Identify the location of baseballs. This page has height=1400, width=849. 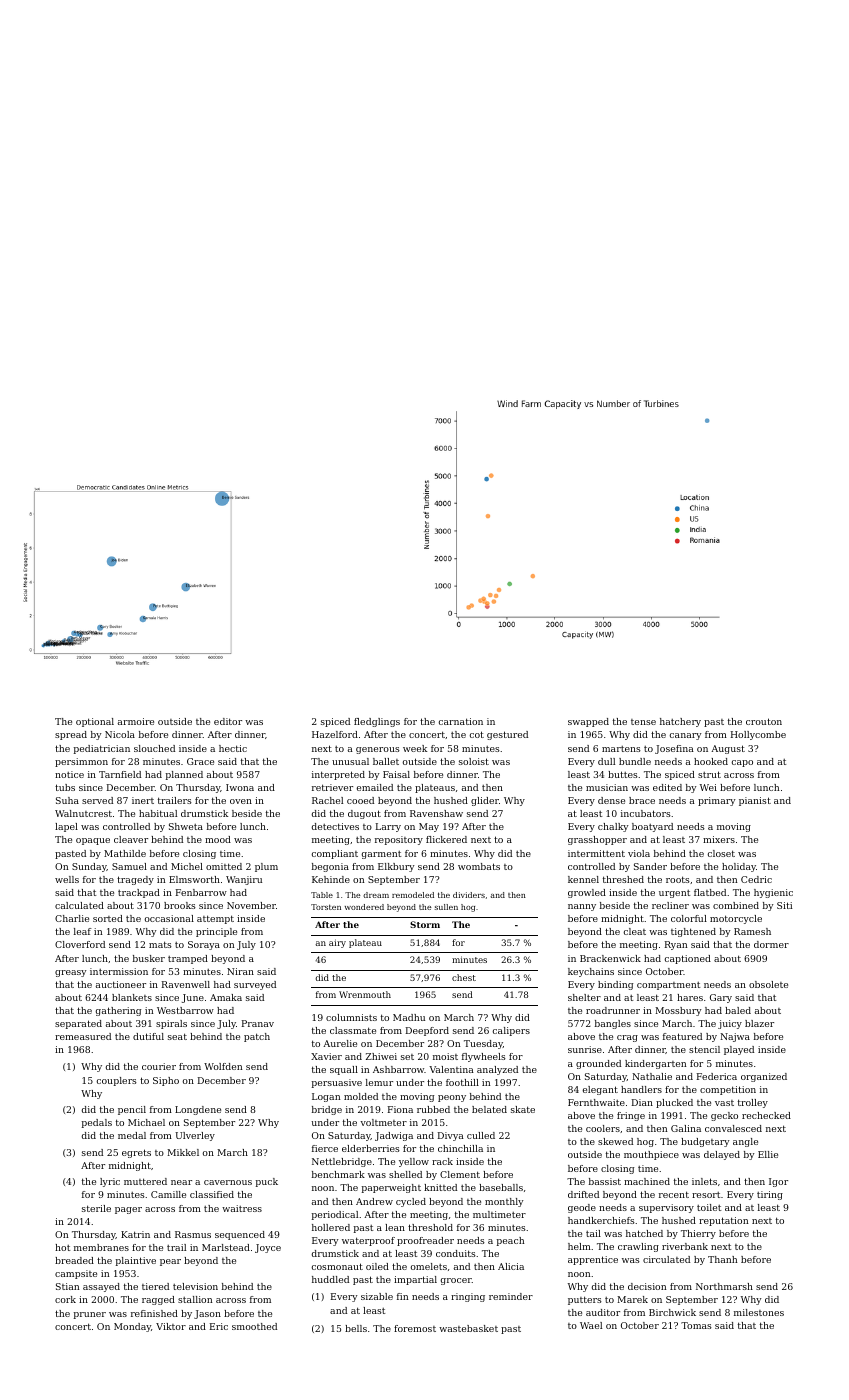
(501, 1187).
